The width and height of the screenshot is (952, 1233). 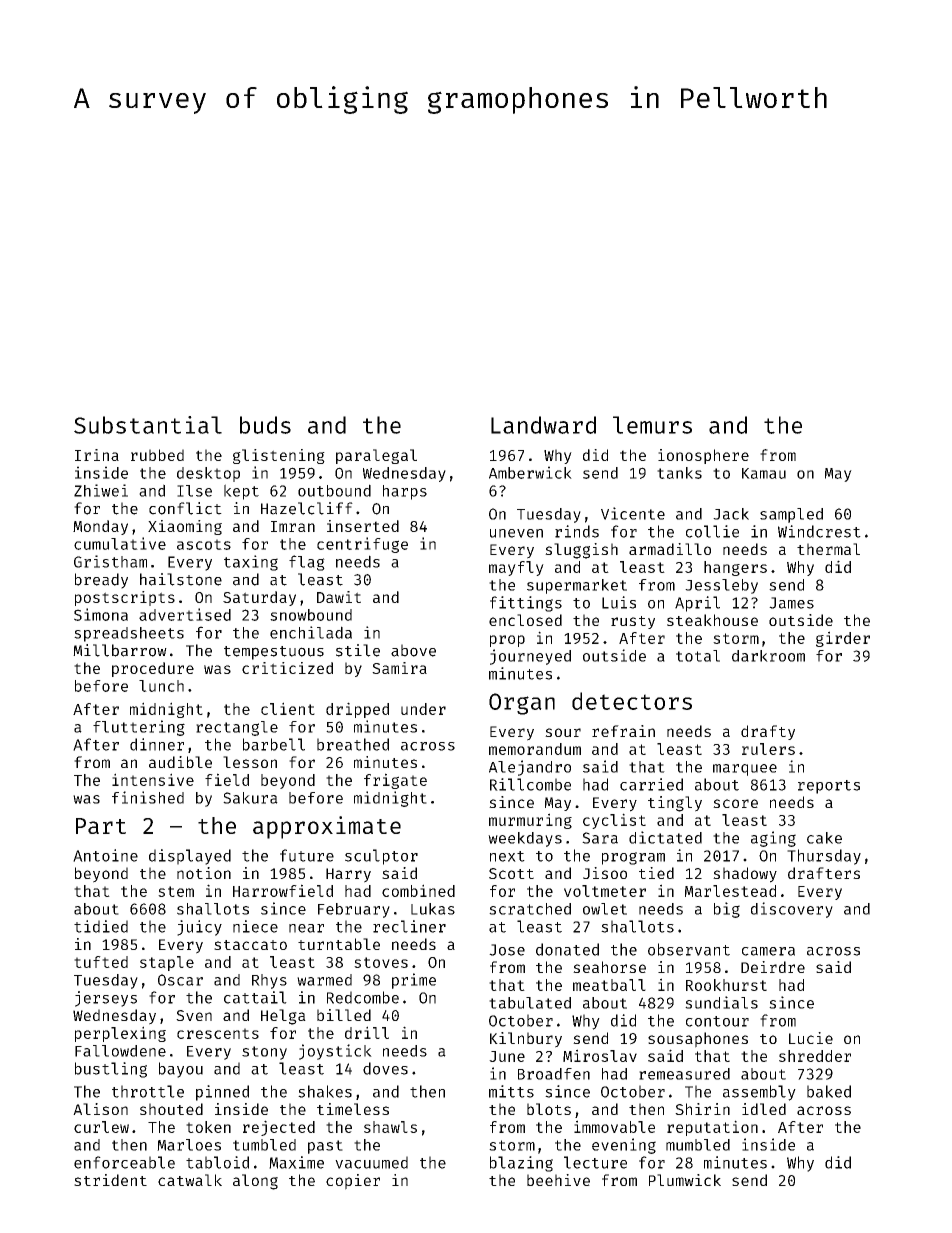 I want to click on Sven, so click(x=194, y=1015).
